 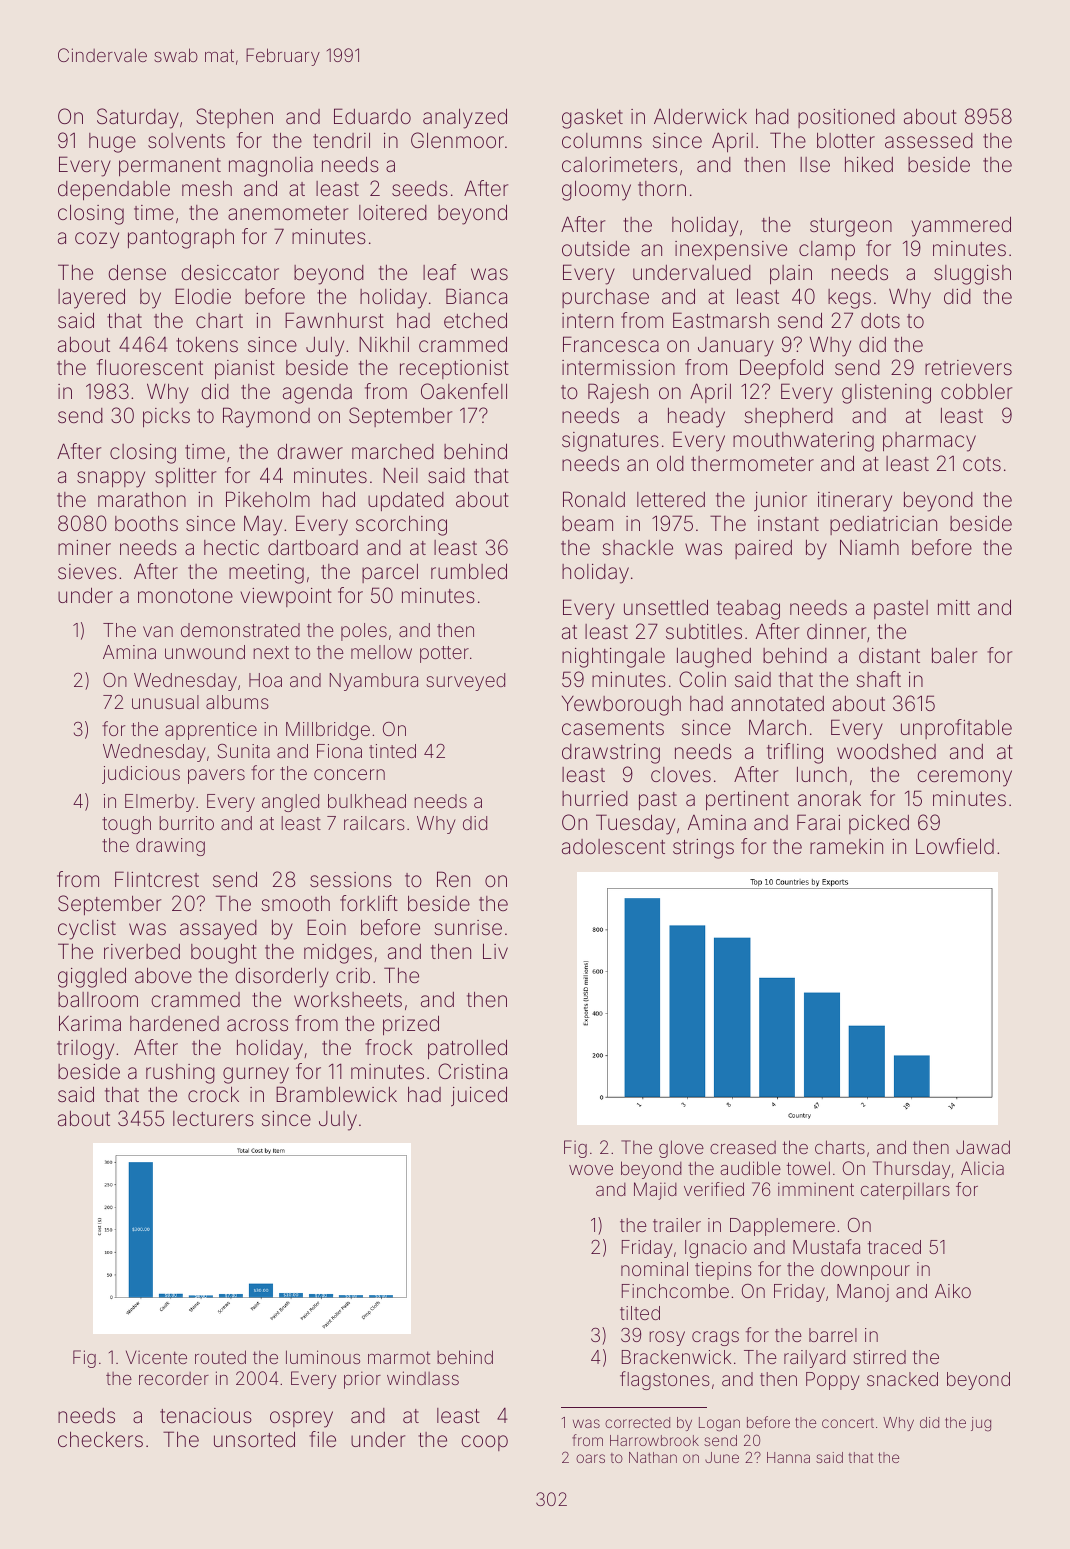 What do you see at coordinates (234, 118) in the document?
I see `Stephen` at bounding box center [234, 118].
